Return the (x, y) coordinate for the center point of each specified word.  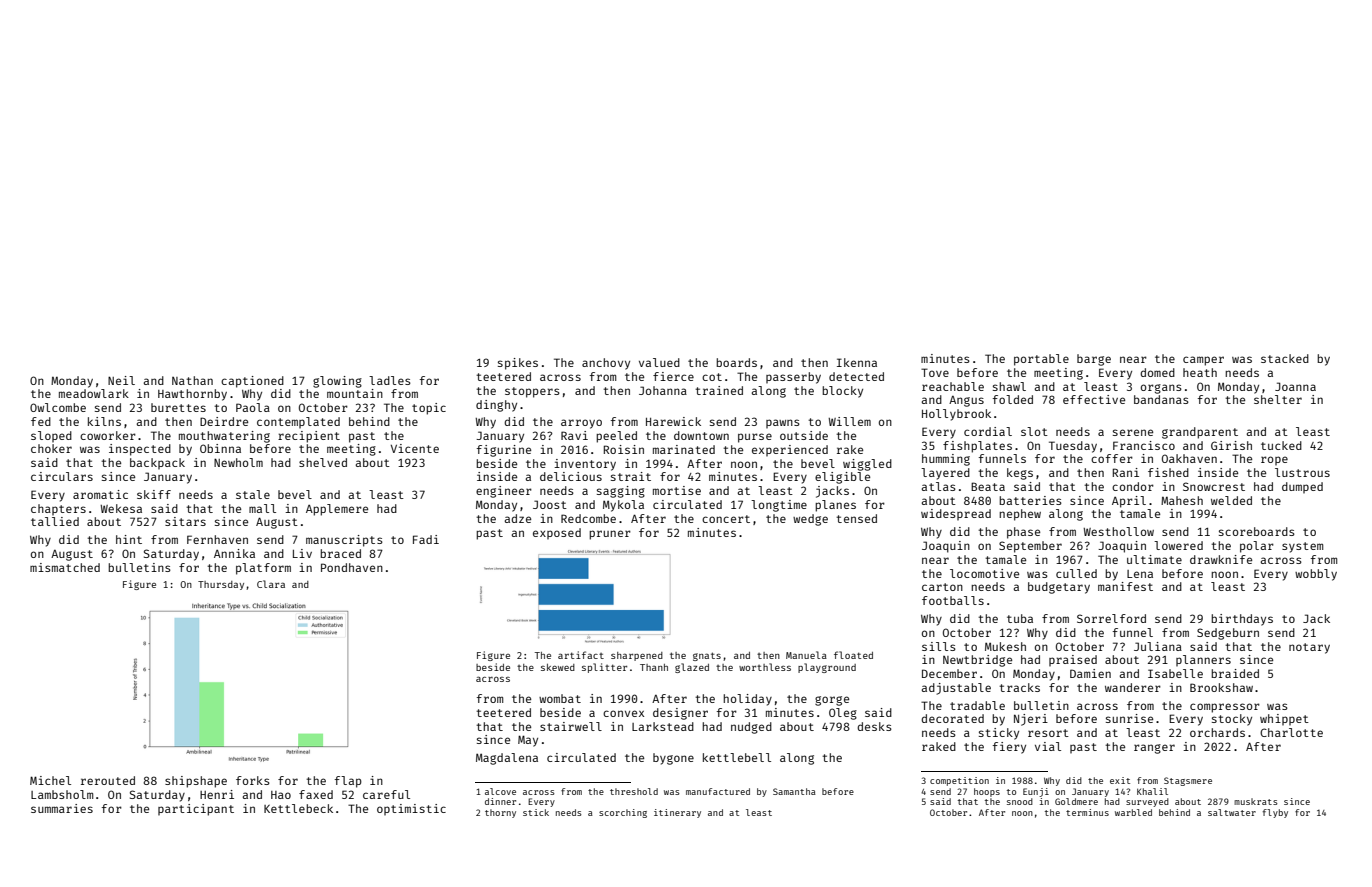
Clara (271, 584)
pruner (610, 535)
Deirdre (224, 421)
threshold (634, 791)
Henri (217, 794)
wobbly (1316, 575)
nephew (1020, 515)
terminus (1087, 812)
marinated (684, 449)
